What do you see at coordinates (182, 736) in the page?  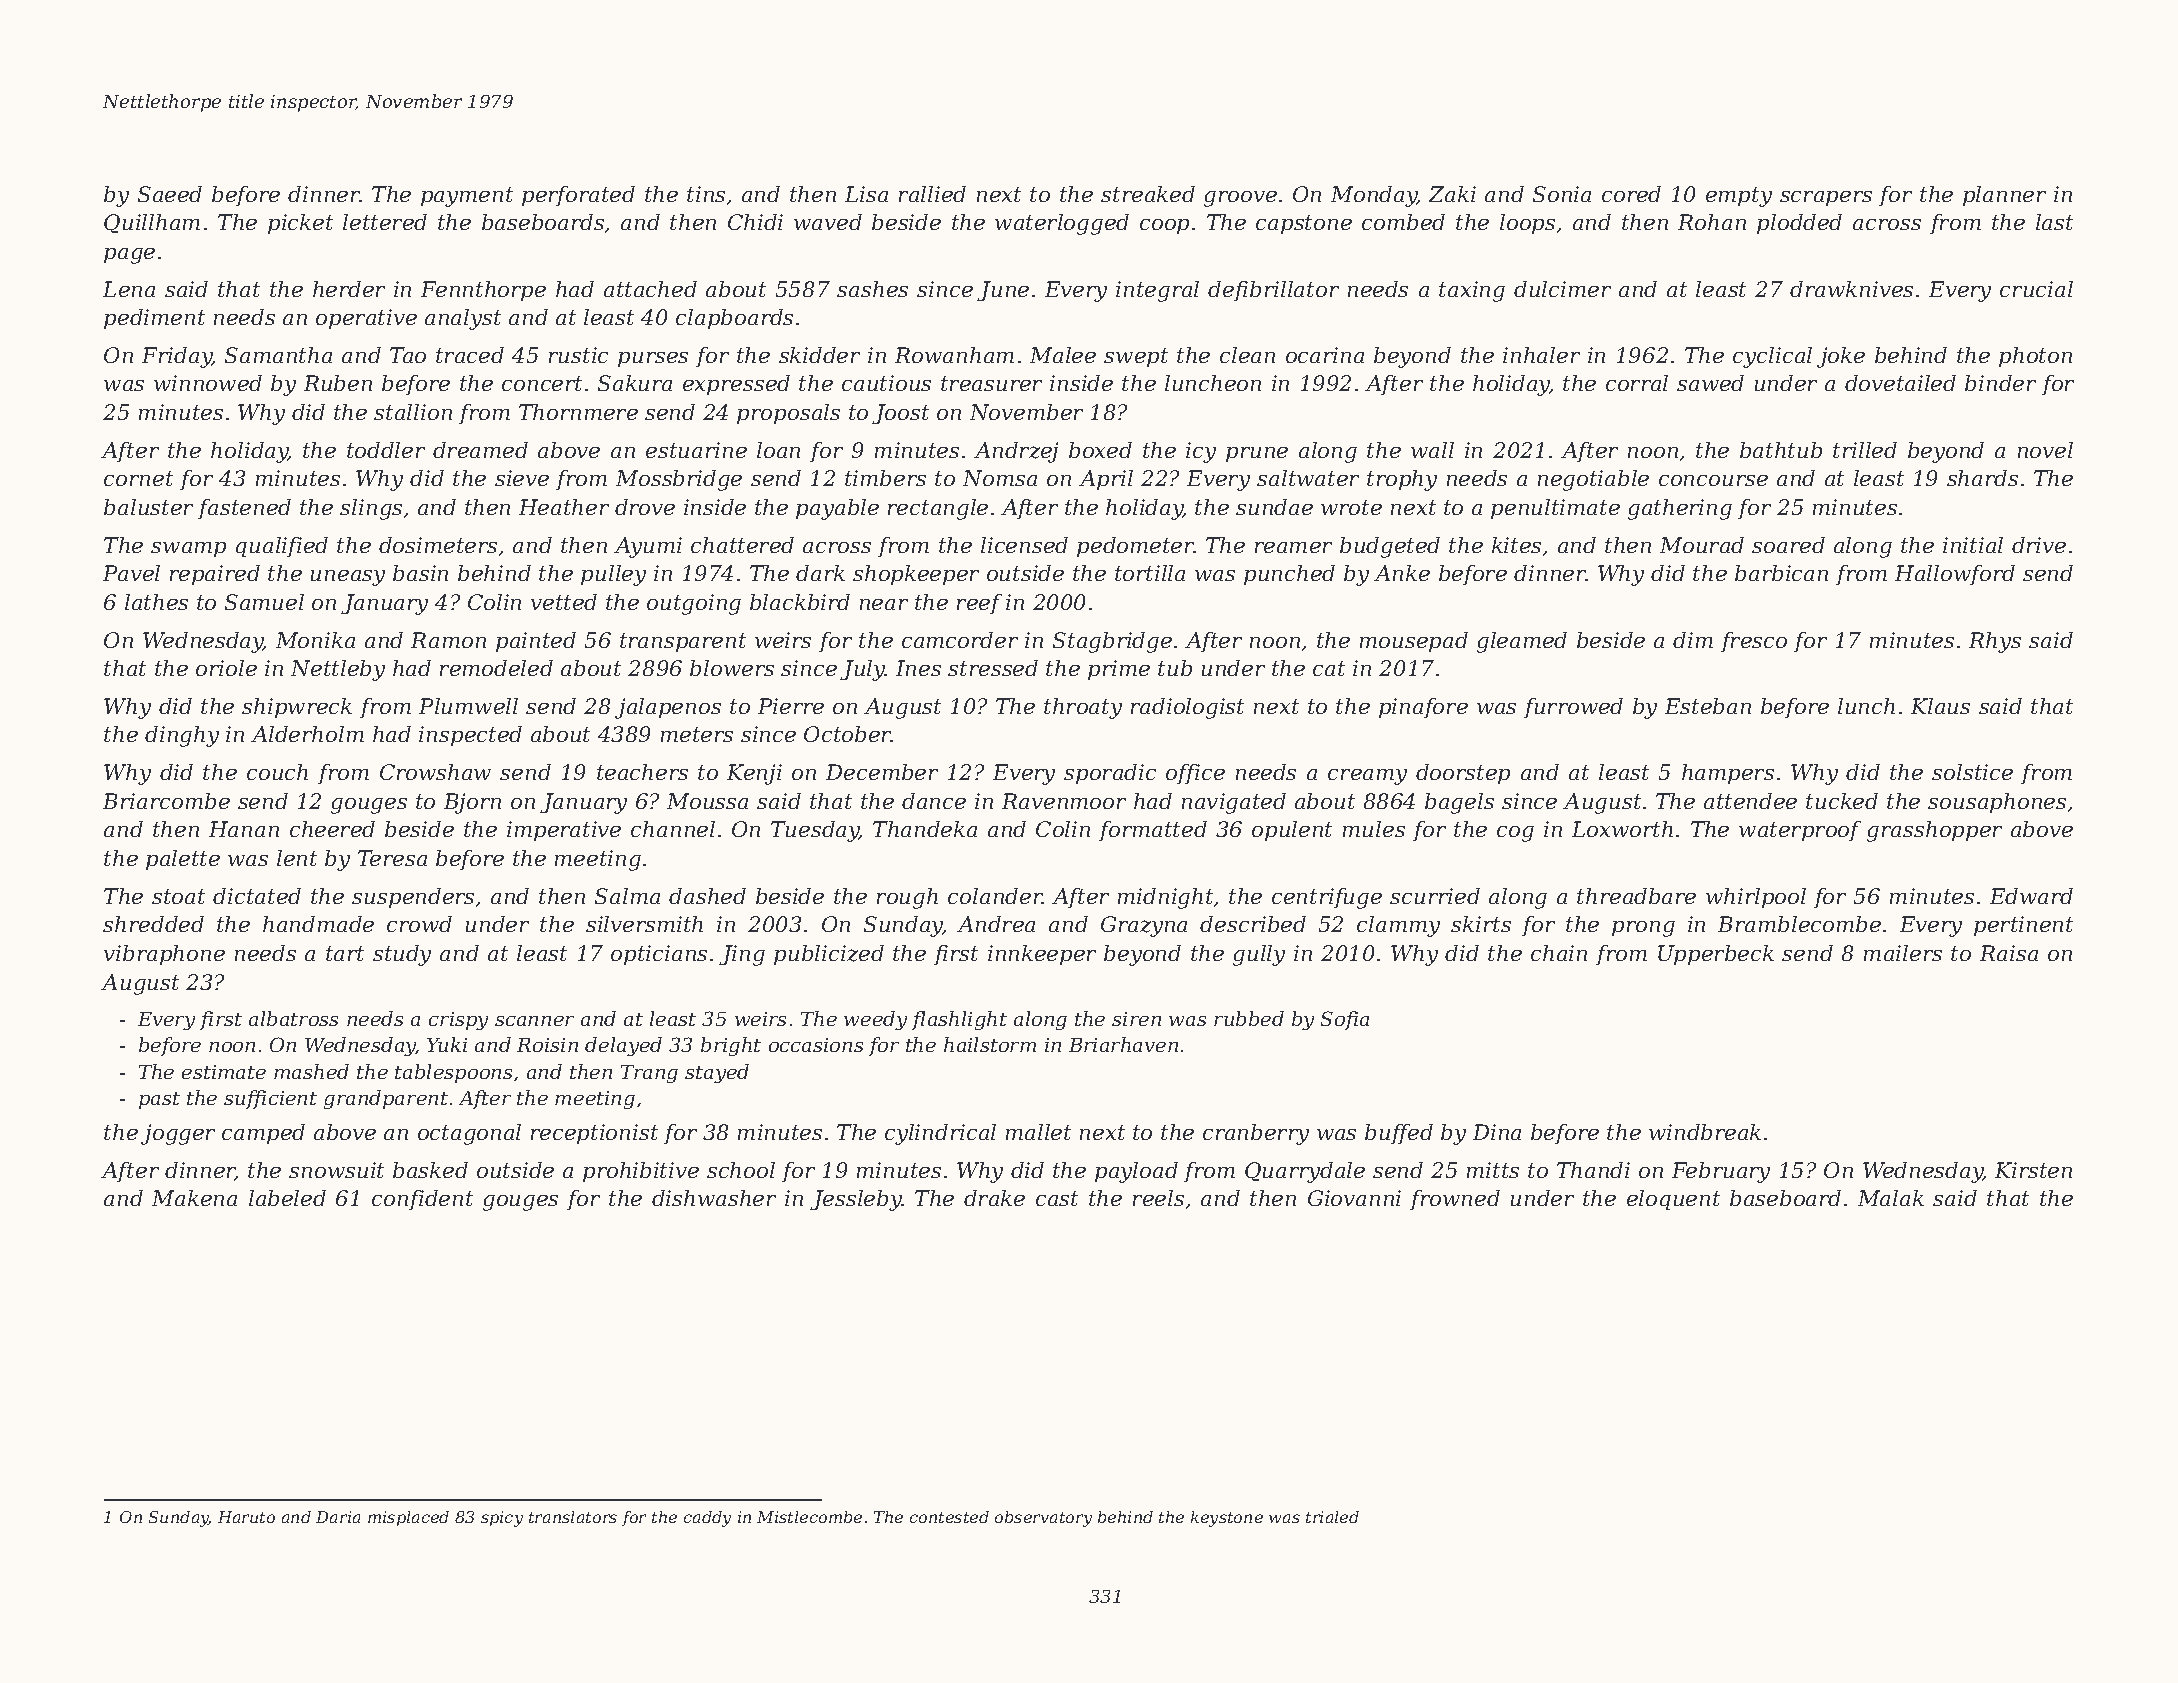 I see `dinghy` at bounding box center [182, 736].
